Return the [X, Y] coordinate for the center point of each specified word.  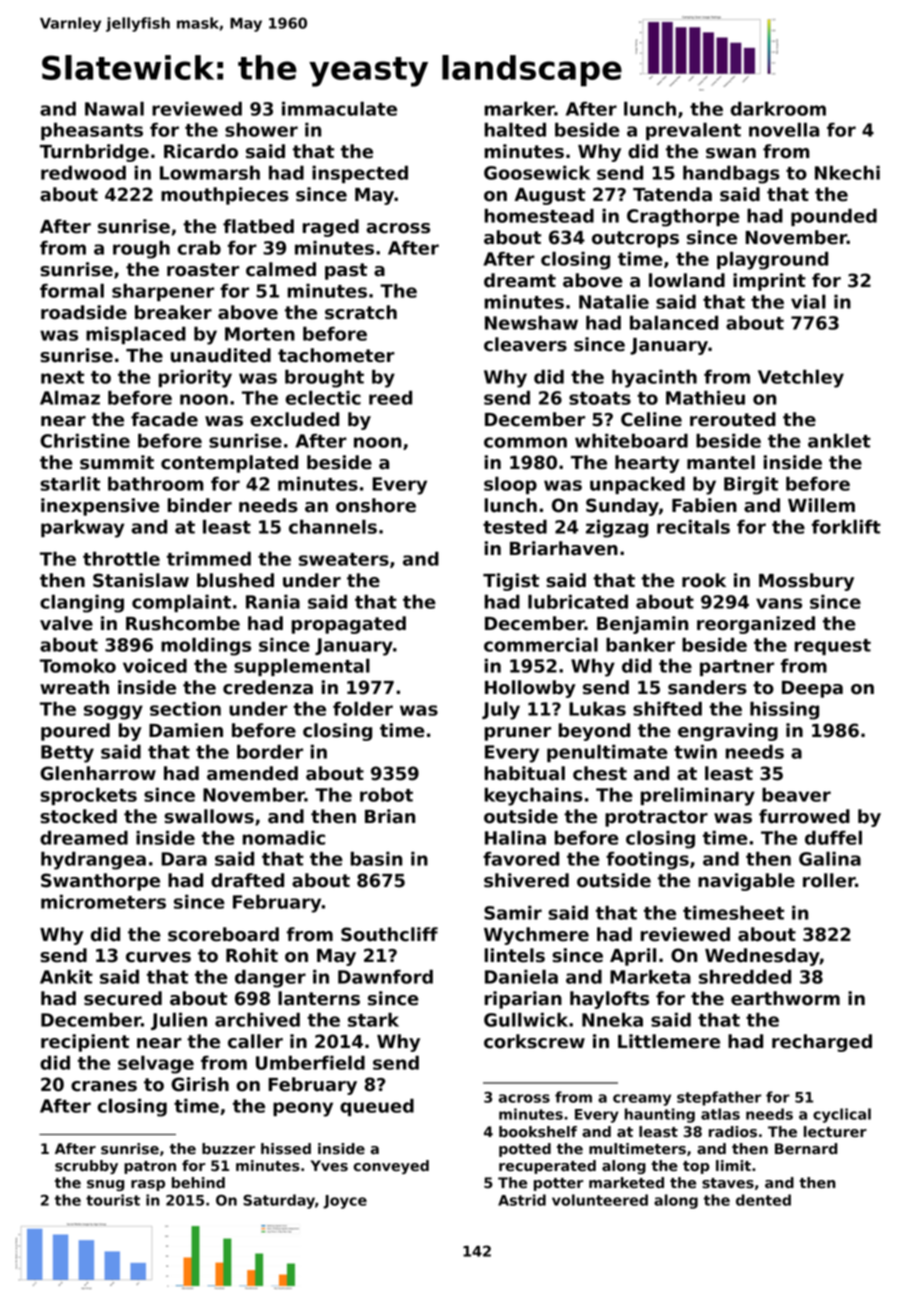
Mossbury [806, 582]
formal [72, 291]
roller [829, 880]
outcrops [635, 239]
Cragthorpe [683, 218]
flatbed [258, 226]
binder [200, 505]
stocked [78, 816]
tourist [113, 1200]
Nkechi [847, 173]
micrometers [103, 902]
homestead [539, 216]
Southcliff [389, 934]
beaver [796, 795]
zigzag [617, 529]
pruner [518, 734]
